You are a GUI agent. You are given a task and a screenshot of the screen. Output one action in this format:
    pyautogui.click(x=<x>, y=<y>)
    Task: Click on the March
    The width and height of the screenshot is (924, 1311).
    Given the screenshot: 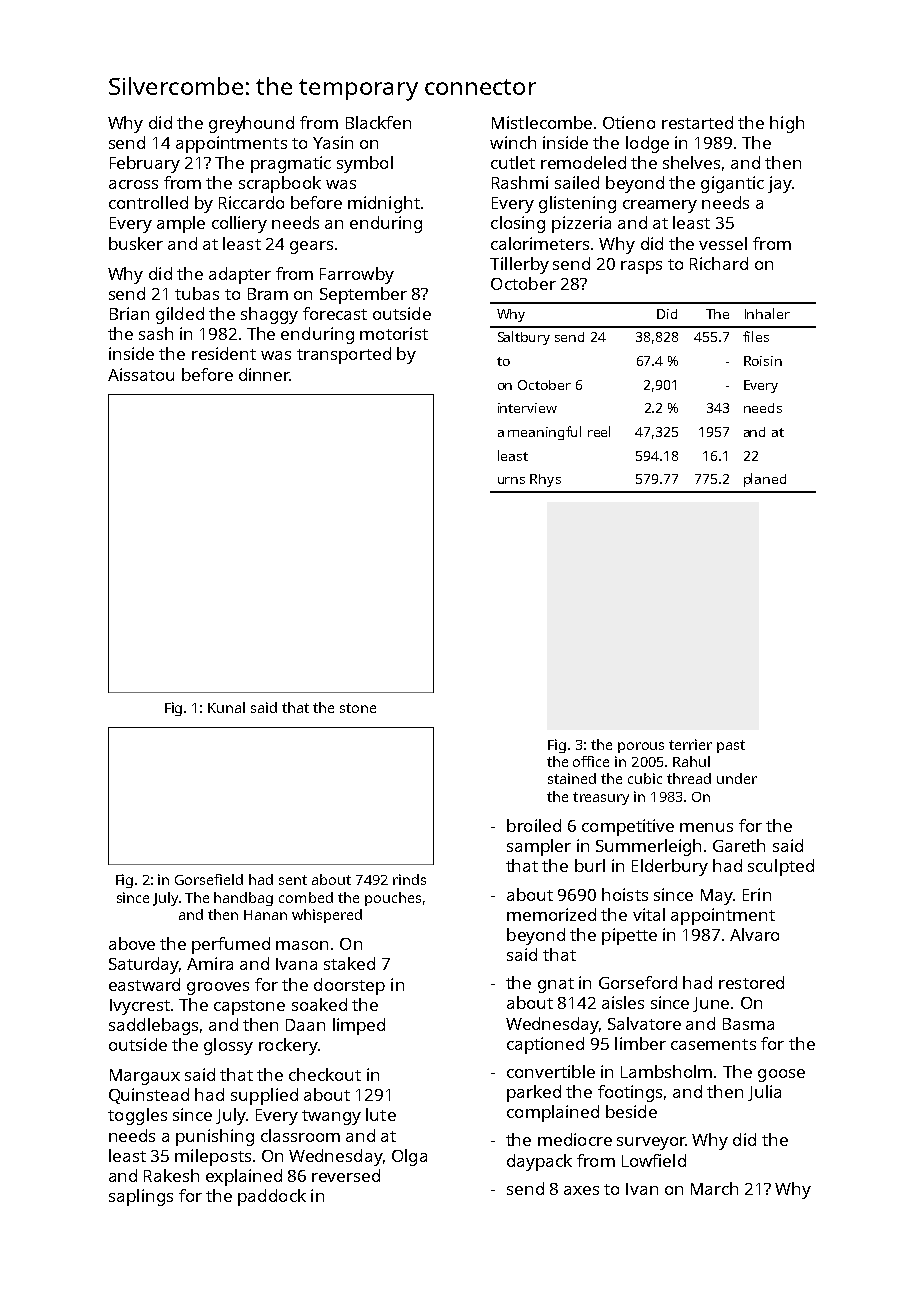 What is the action you would take?
    pyautogui.click(x=714, y=1188)
